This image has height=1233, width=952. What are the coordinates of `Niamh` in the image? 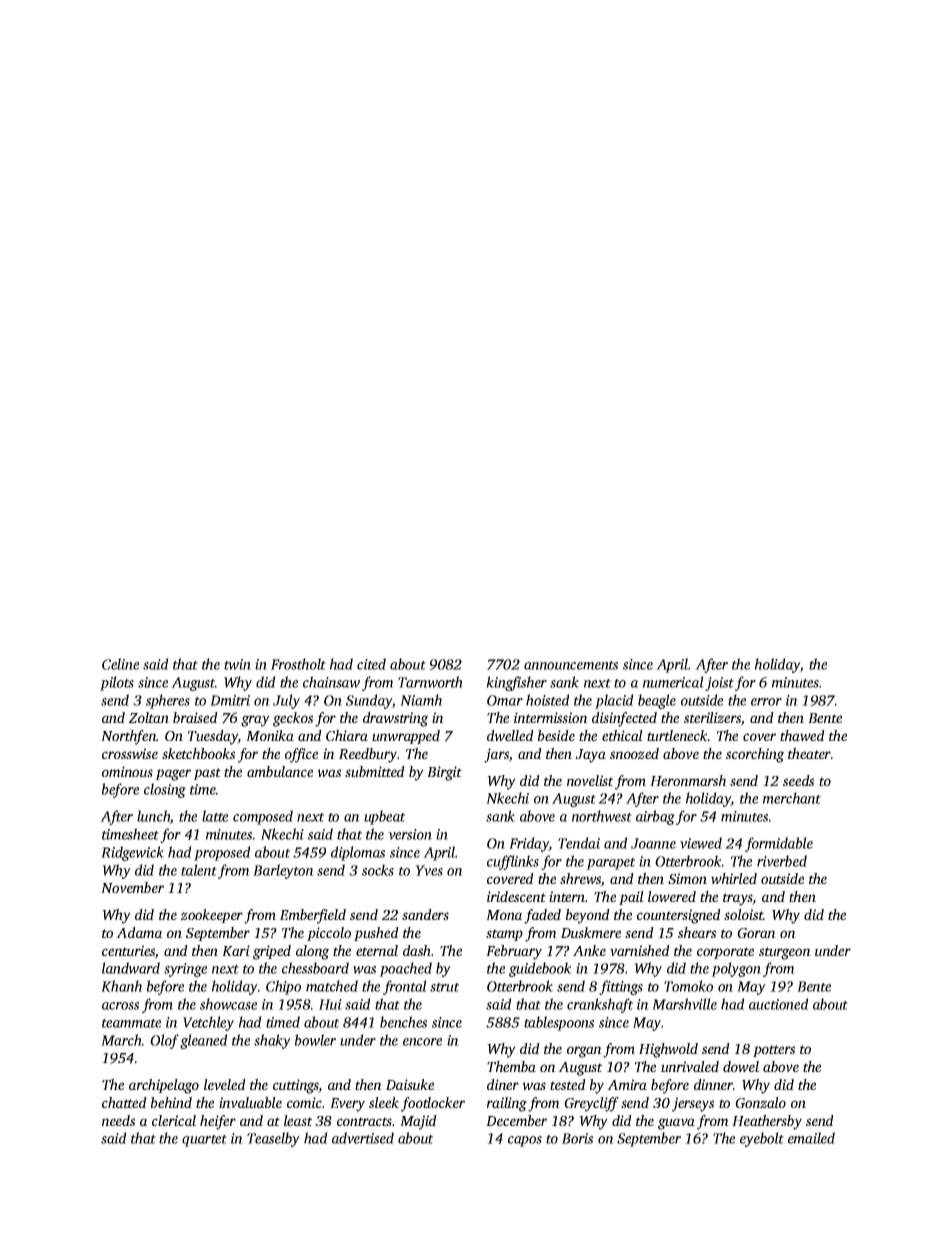 It's located at (421, 700).
